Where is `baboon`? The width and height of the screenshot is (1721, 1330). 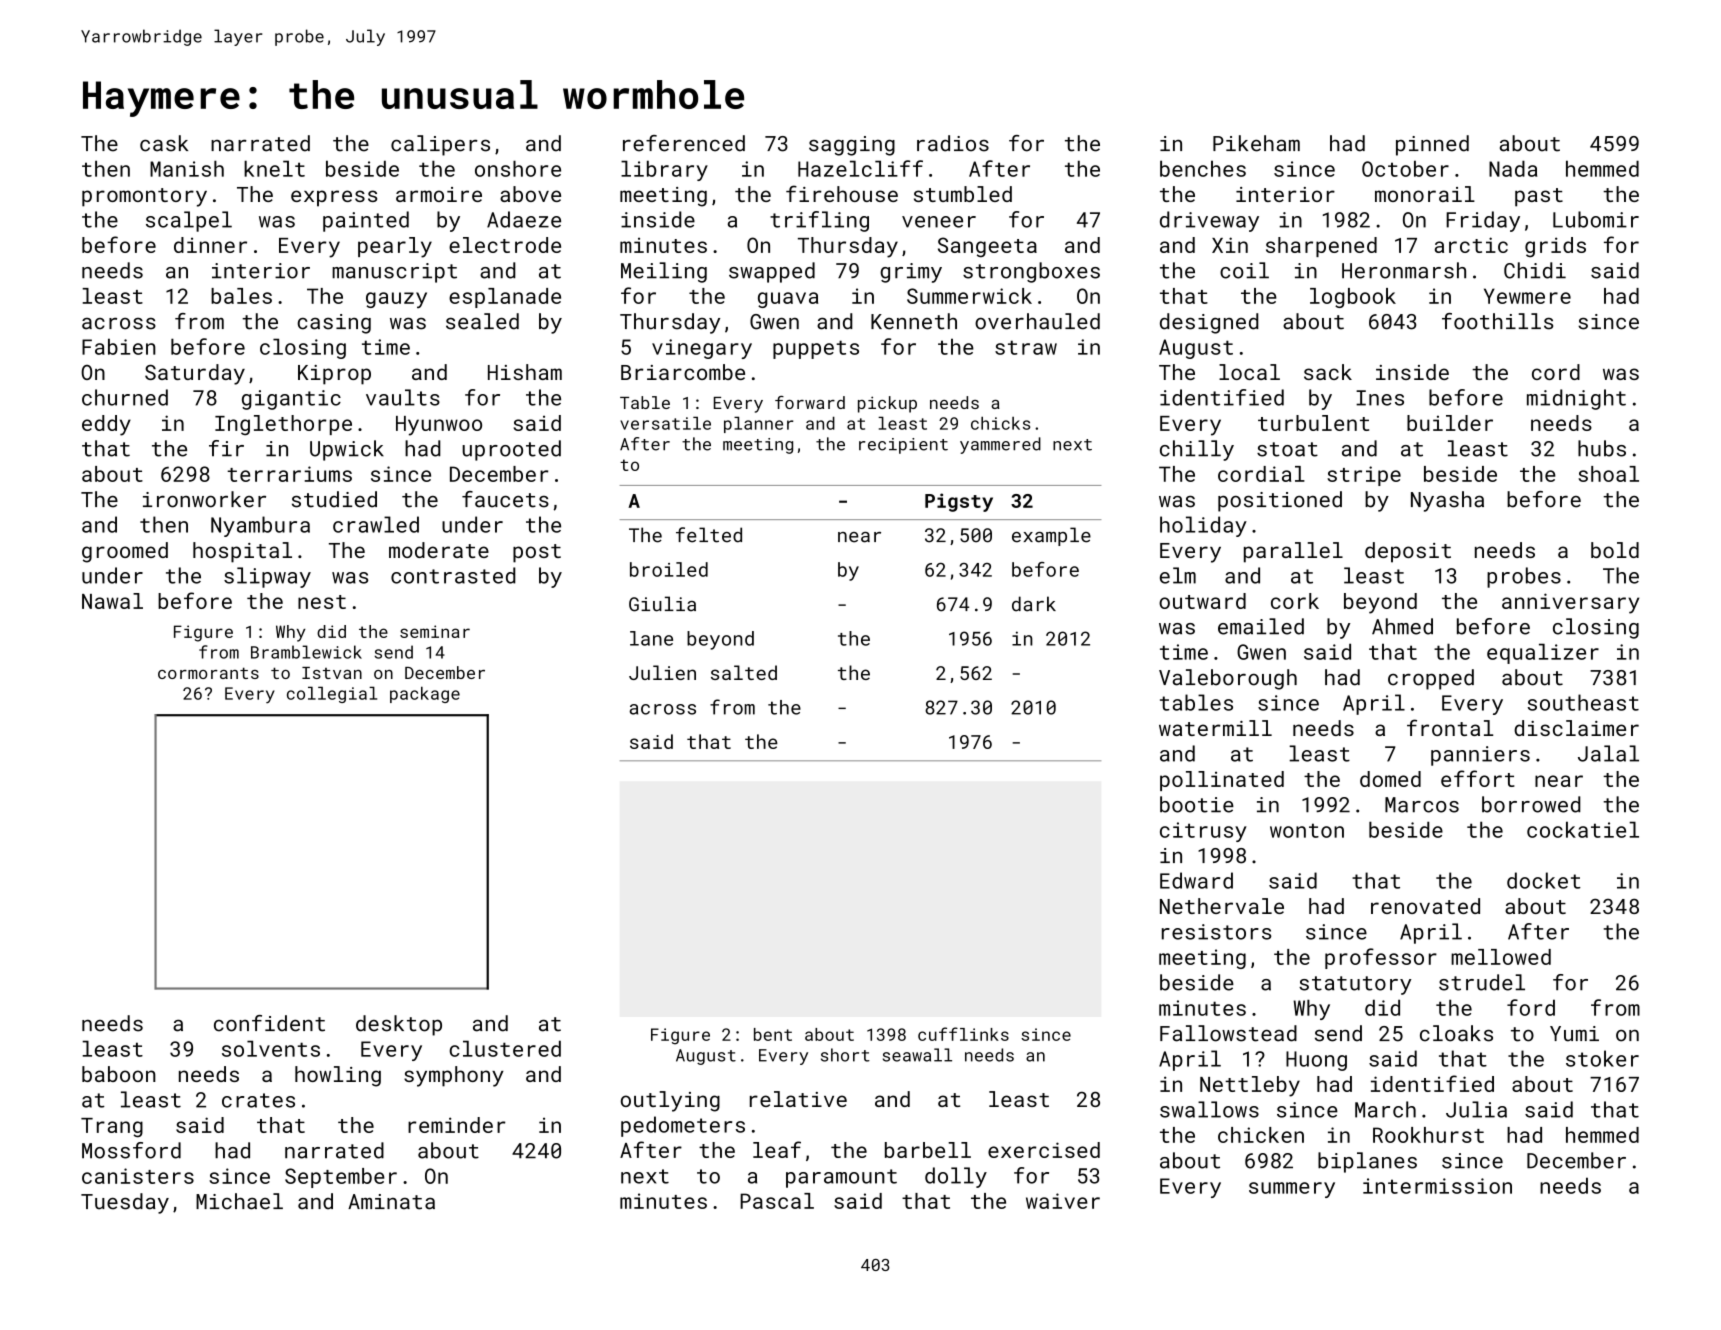
baboon is located at coordinates (119, 1074).
